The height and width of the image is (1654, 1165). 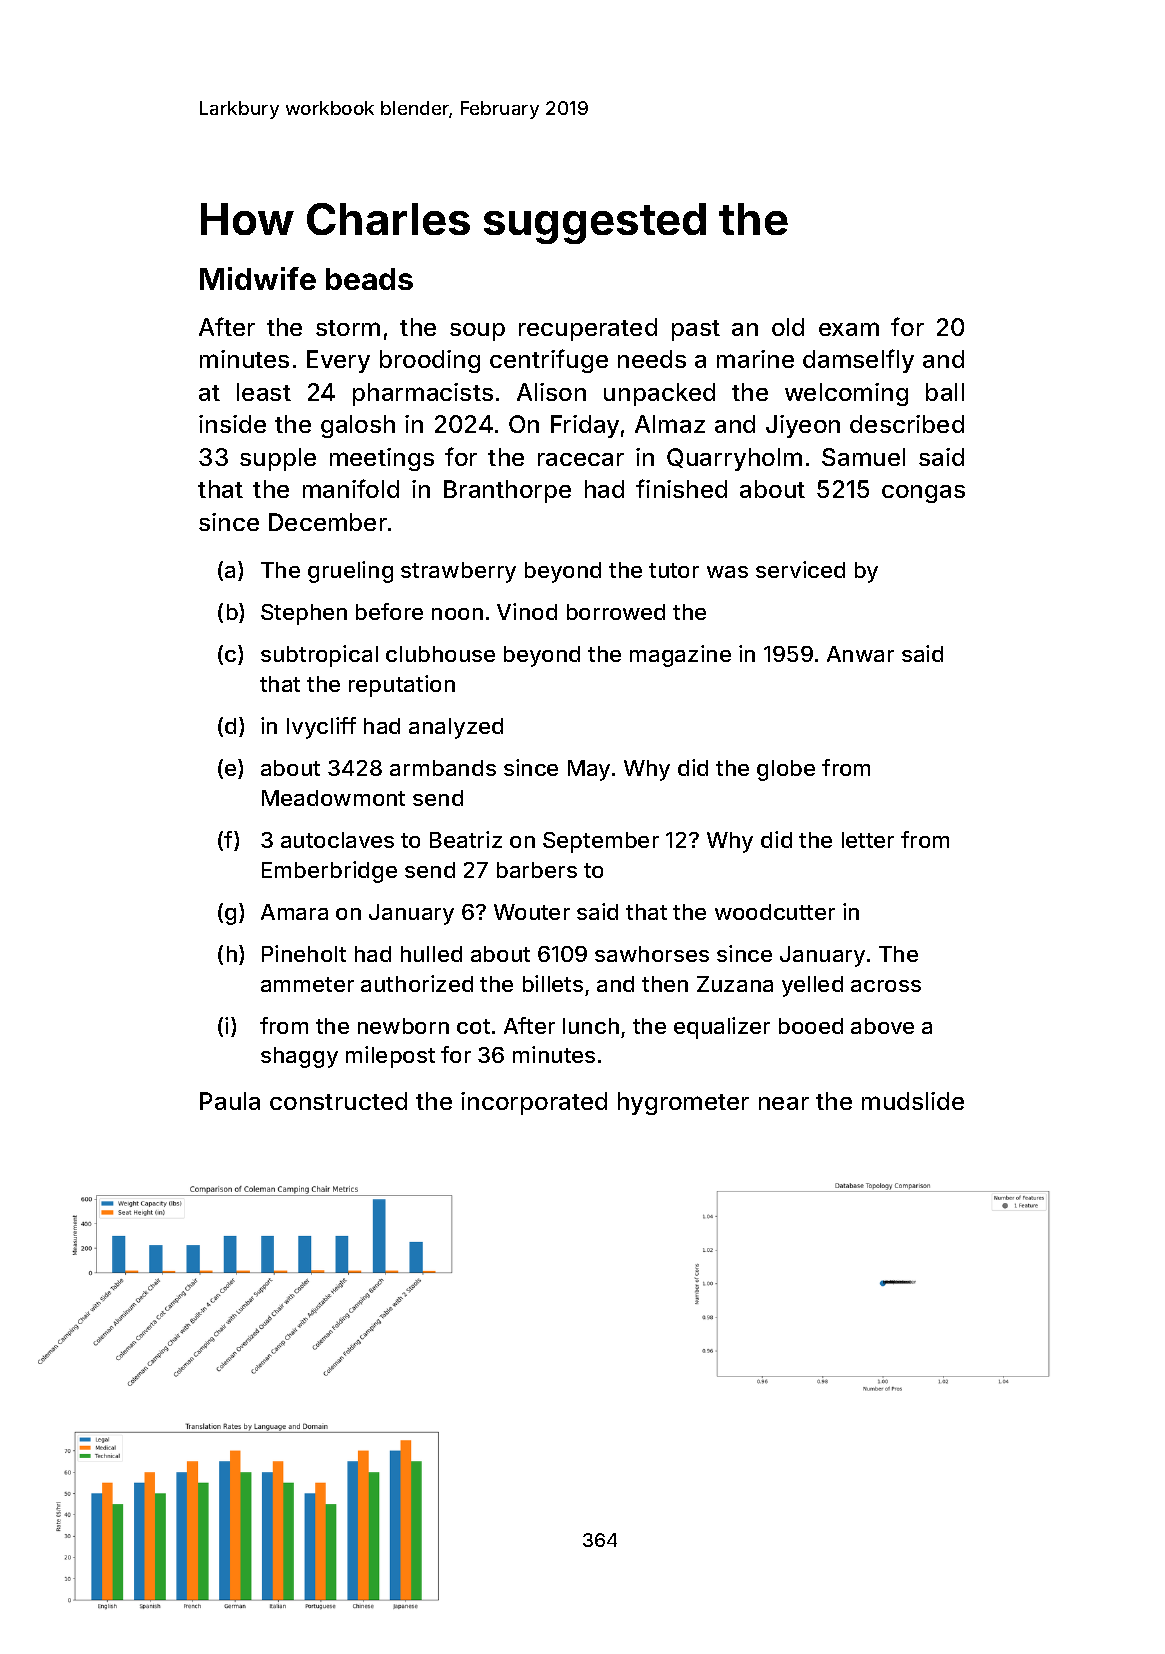 I want to click on strawberry, so click(x=458, y=572).
